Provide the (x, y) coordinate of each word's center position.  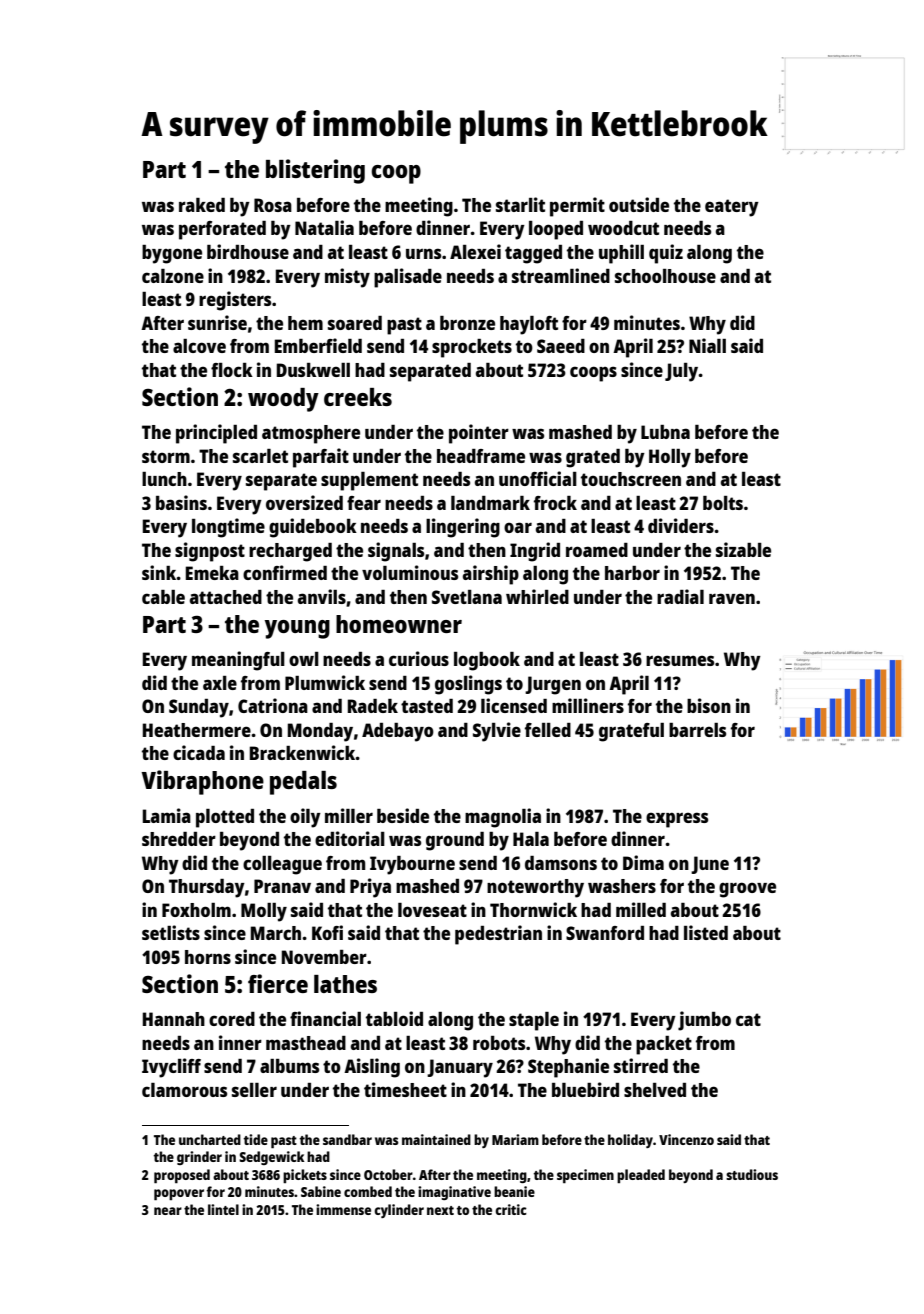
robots (499, 1043)
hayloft (529, 325)
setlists (171, 932)
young (297, 629)
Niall (707, 345)
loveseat (432, 910)
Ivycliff (171, 1068)
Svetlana (467, 597)
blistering (315, 171)
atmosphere (311, 434)
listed (706, 932)
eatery (732, 208)
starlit (520, 204)
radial (680, 596)
